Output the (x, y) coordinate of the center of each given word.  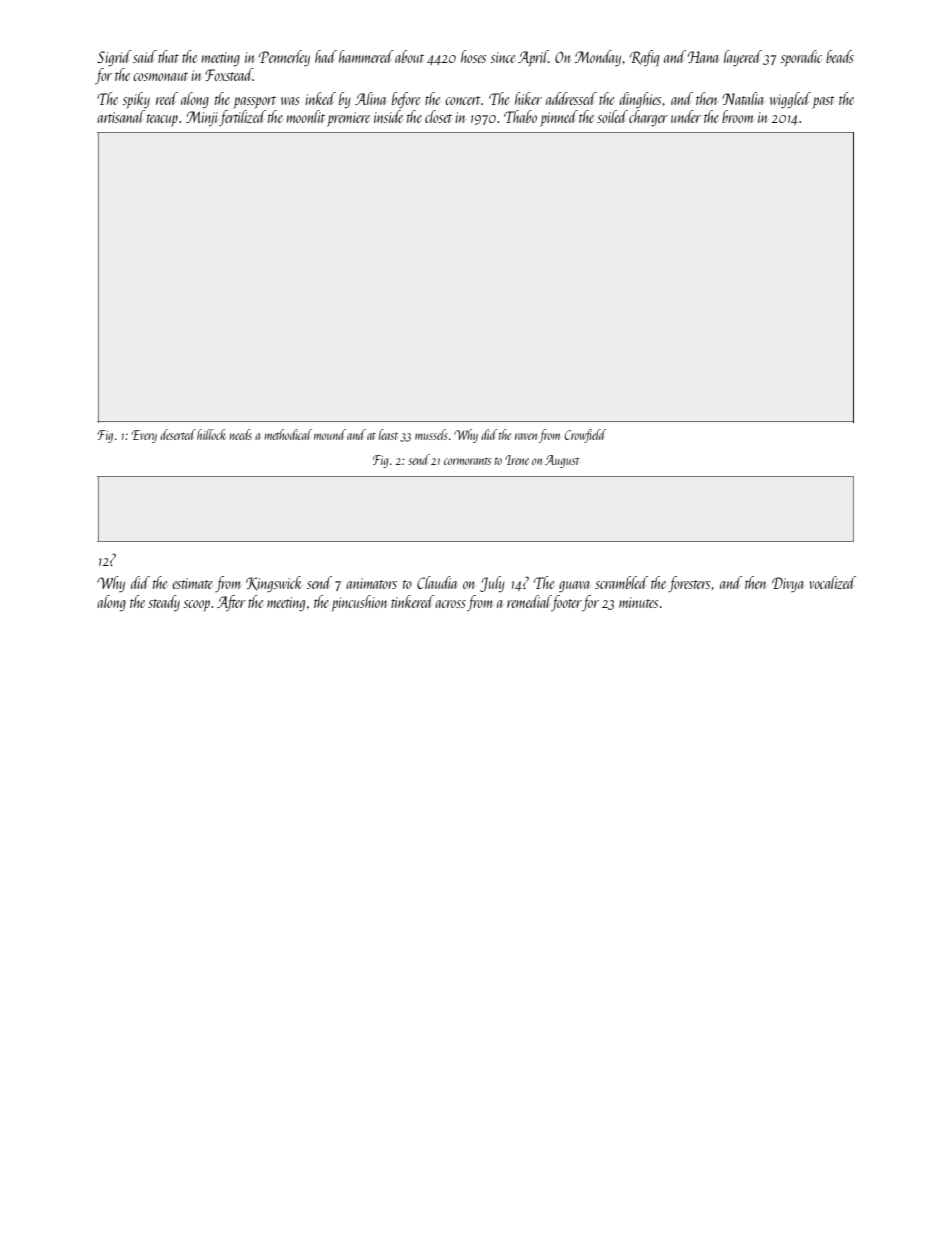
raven (526, 436)
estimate (192, 583)
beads (840, 56)
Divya (787, 585)
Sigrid (114, 58)
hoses (473, 56)
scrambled (621, 582)
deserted (178, 434)
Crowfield (585, 436)
